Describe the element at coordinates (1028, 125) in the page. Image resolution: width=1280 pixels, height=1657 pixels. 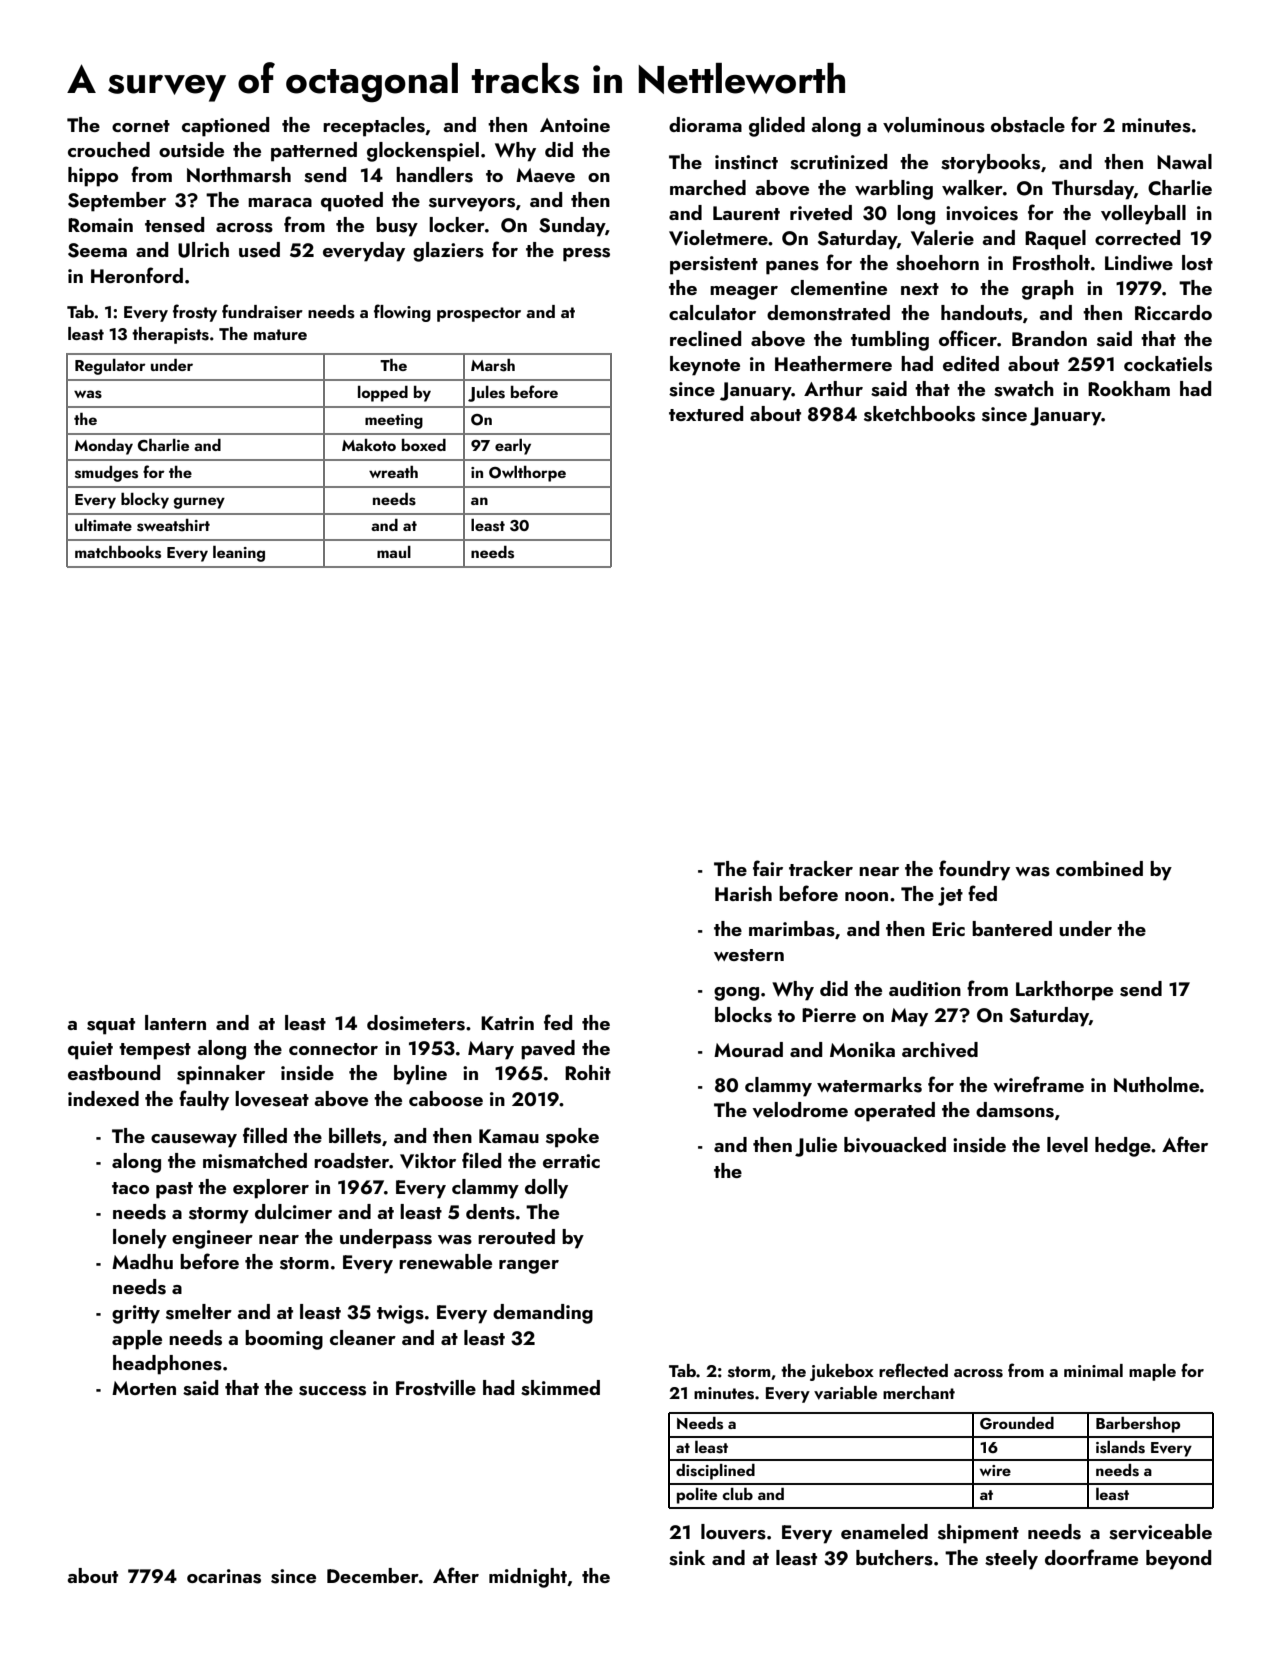
I see `obstacle` at that location.
